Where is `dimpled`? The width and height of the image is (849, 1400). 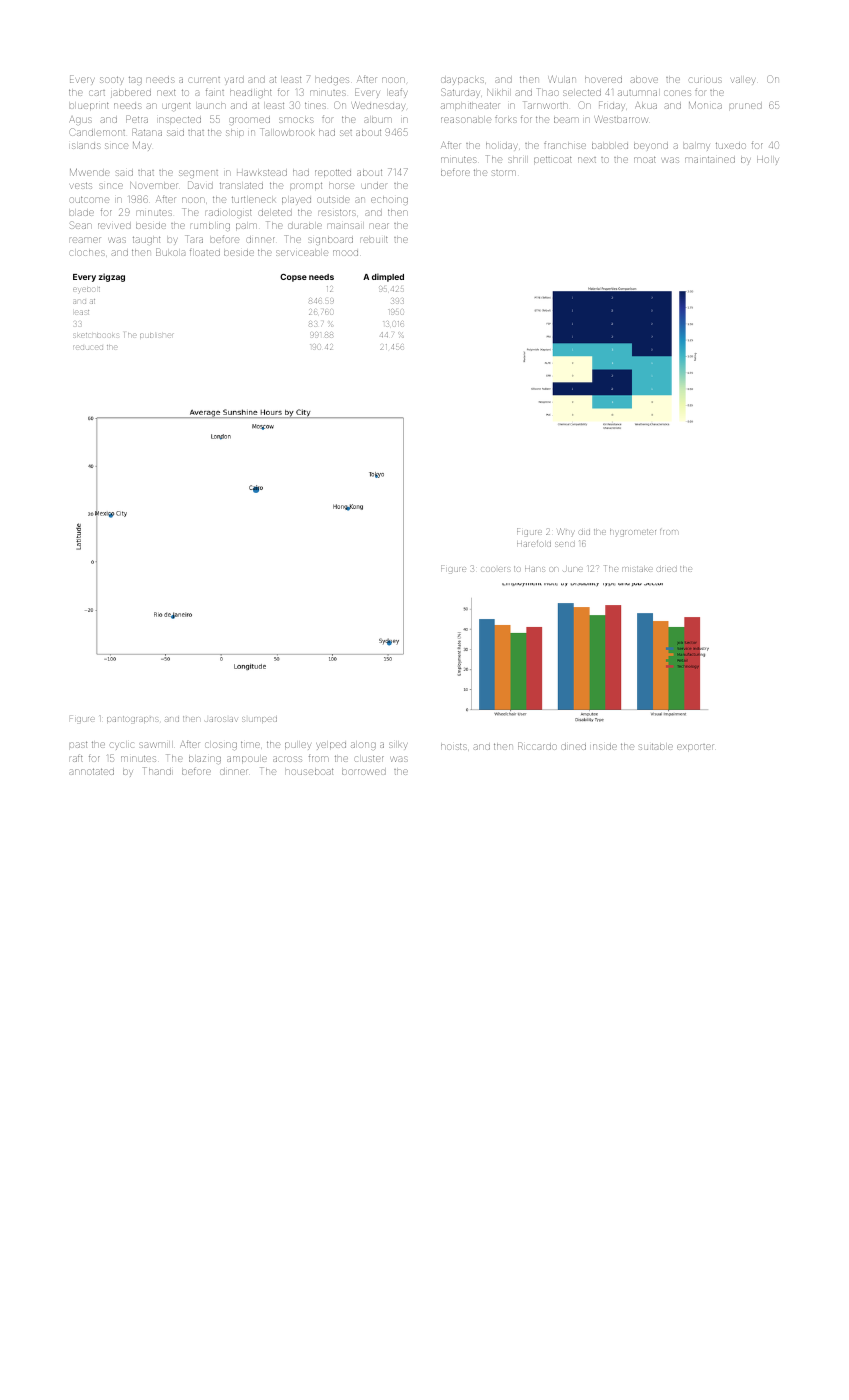 dimpled is located at coordinates (388, 277).
